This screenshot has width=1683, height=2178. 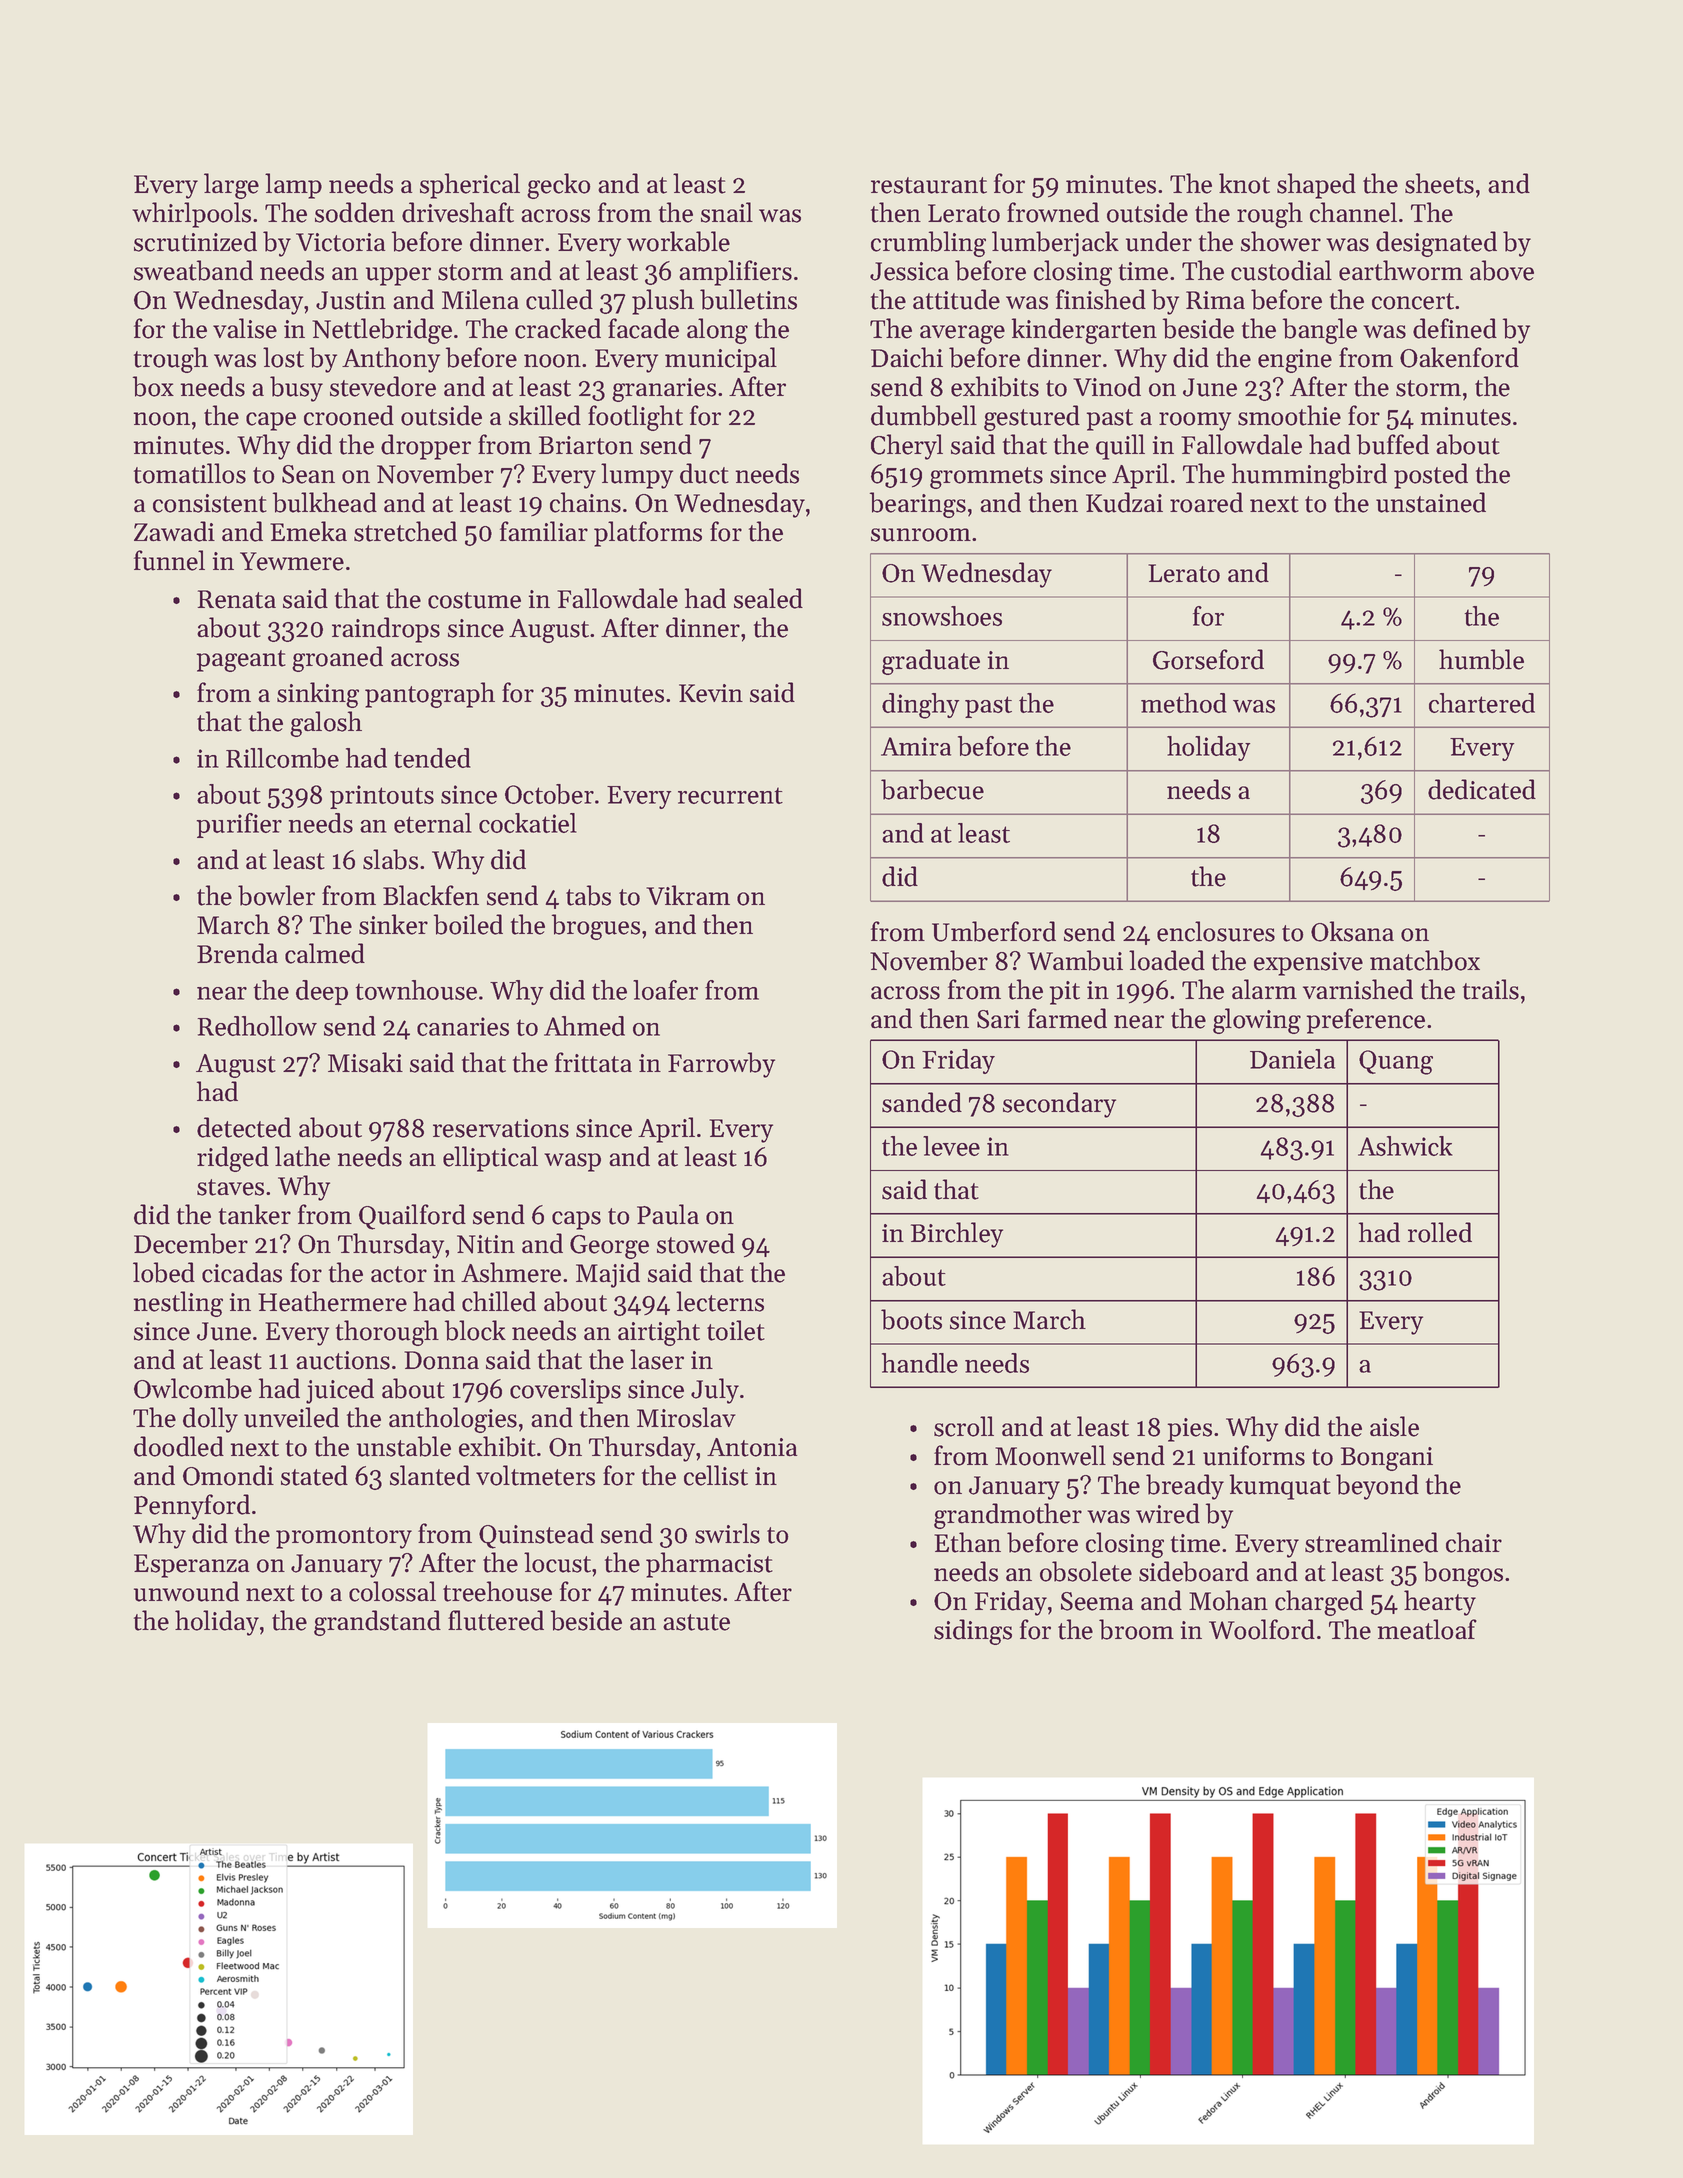 What do you see at coordinates (973, 1632) in the screenshot?
I see `sidings` at bounding box center [973, 1632].
